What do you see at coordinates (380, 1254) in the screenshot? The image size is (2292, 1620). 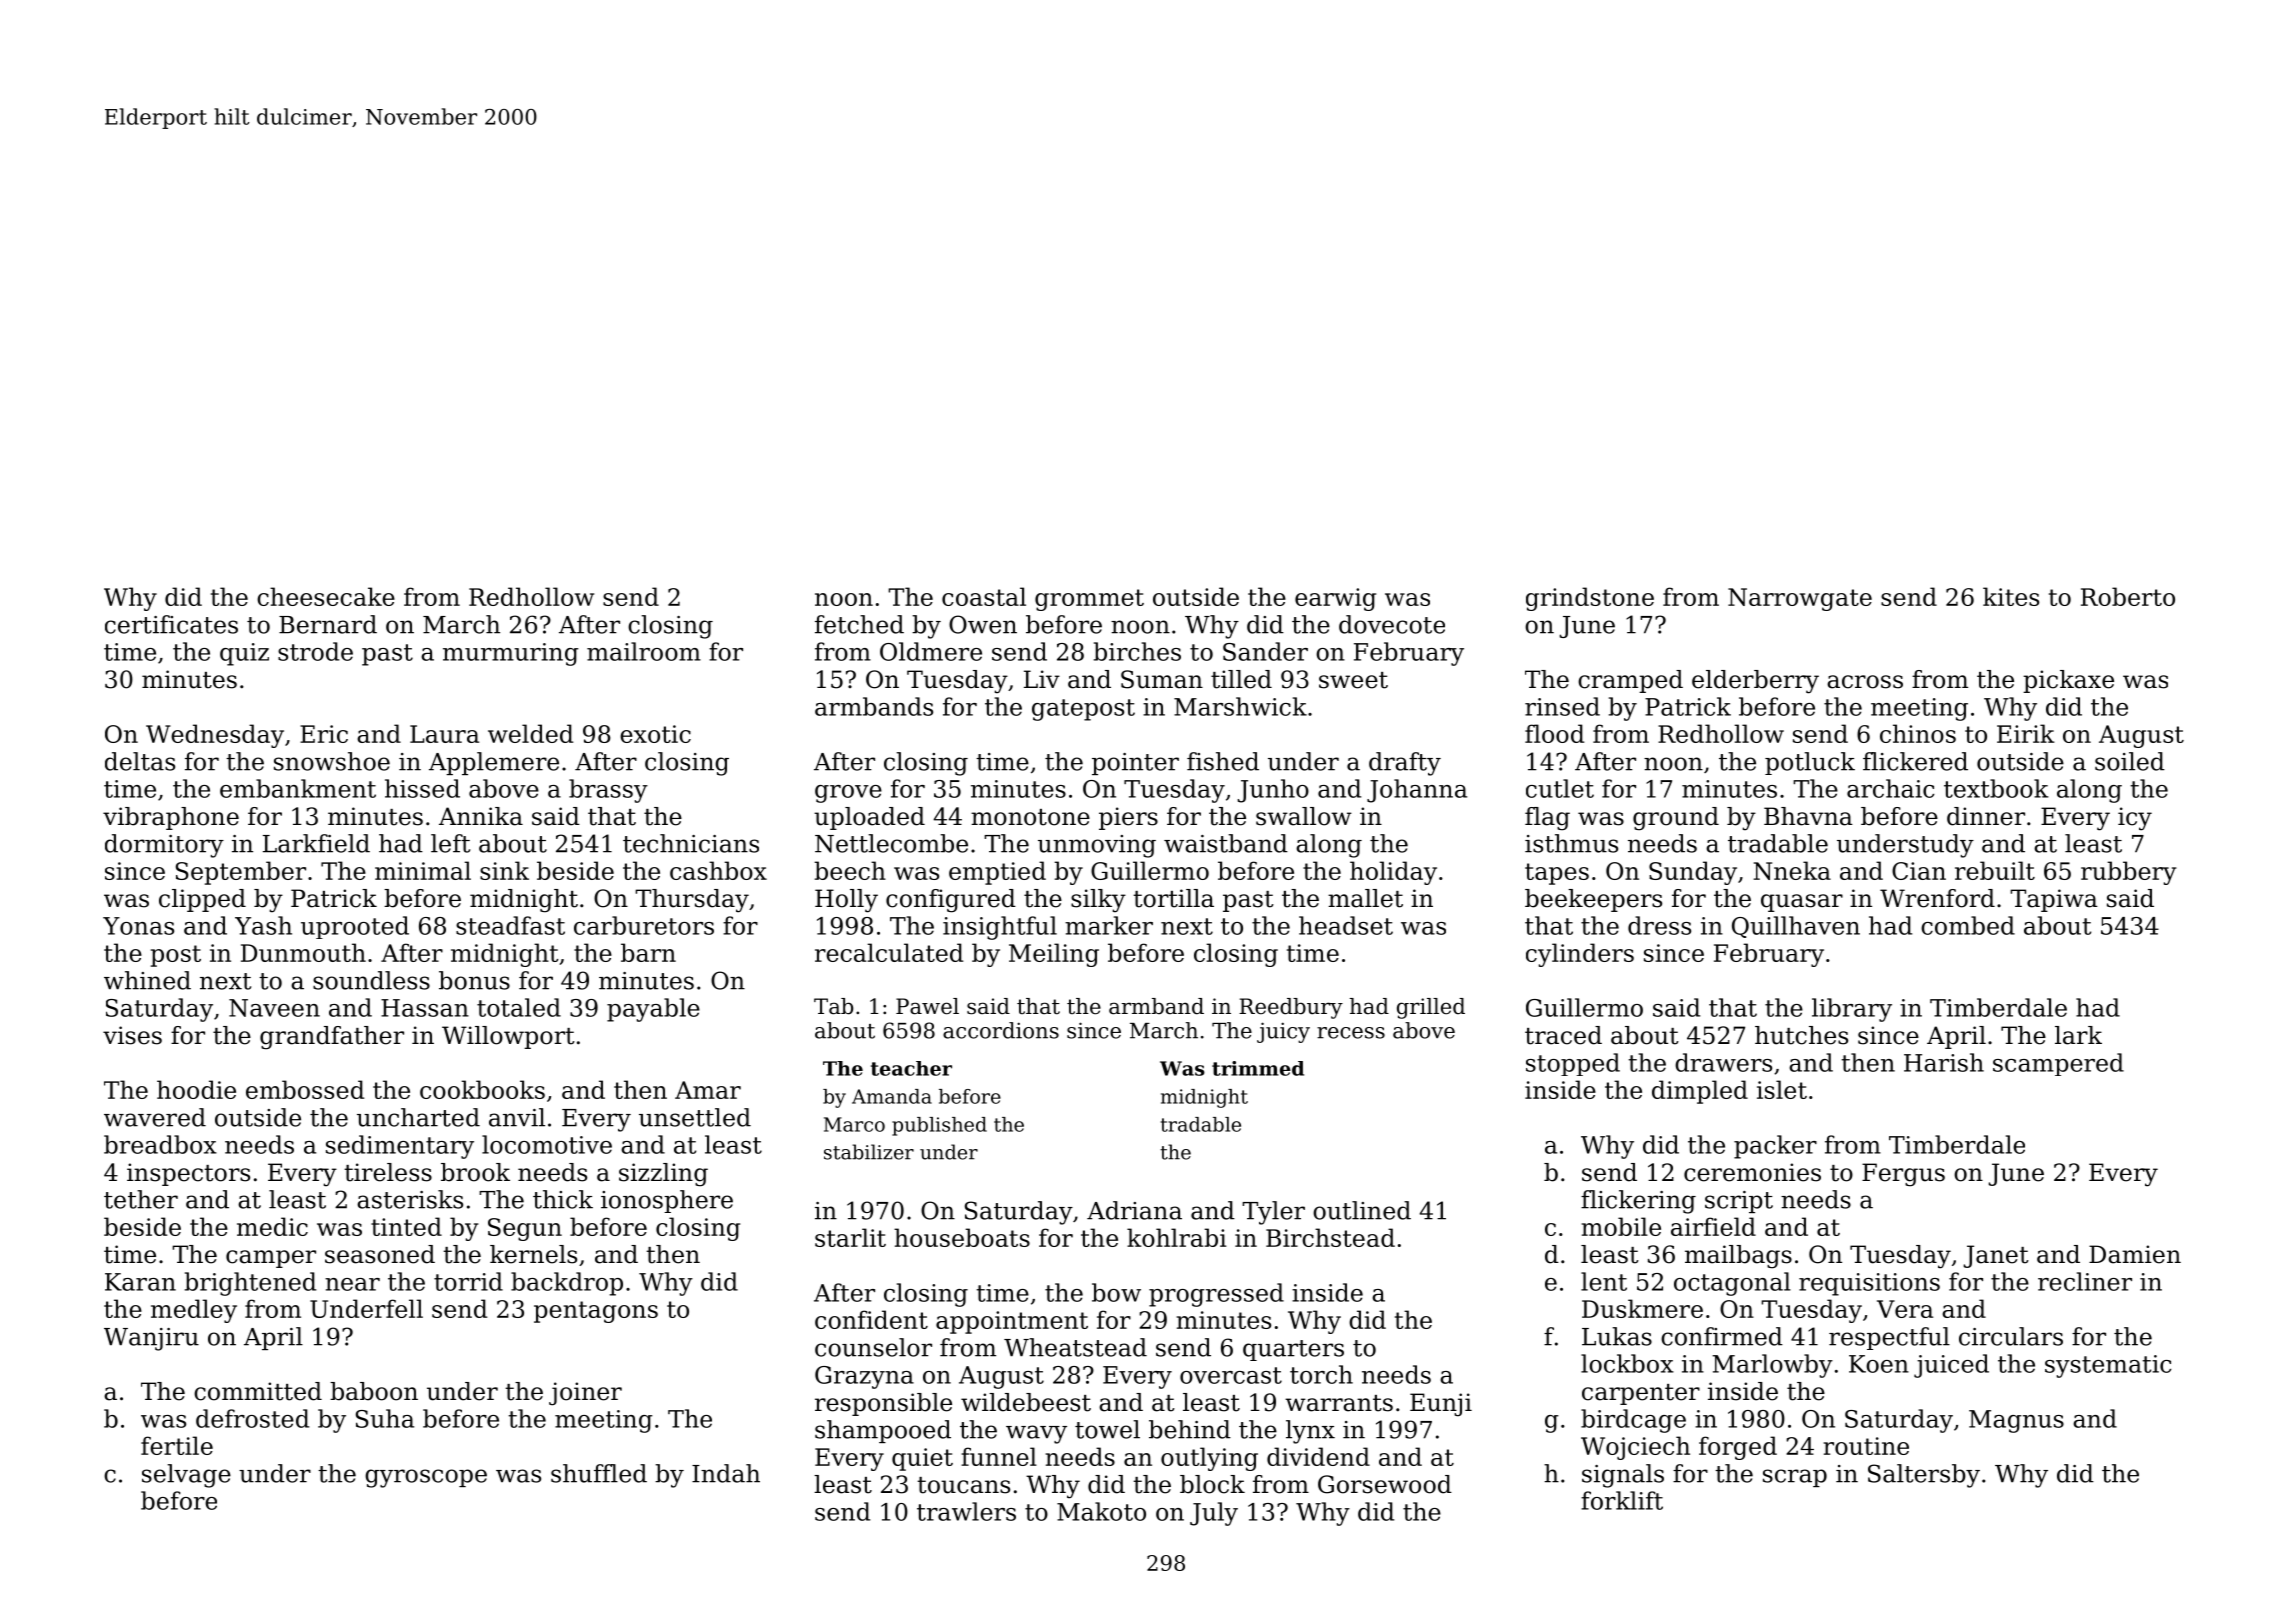 I see `seasoned` at bounding box center [380, 1254].
